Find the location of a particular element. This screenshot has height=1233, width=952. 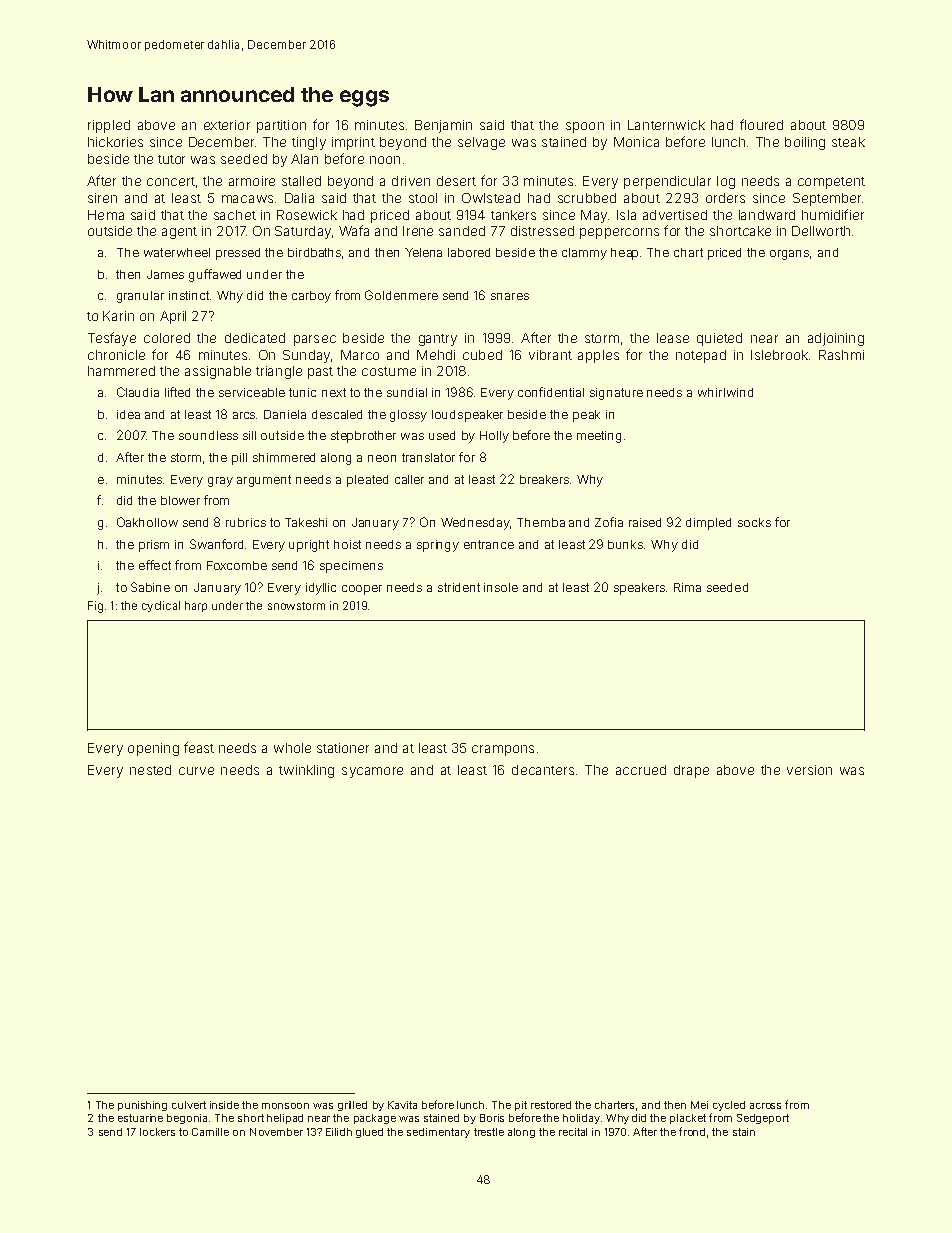

November is located at coordinates (276, 1132).
